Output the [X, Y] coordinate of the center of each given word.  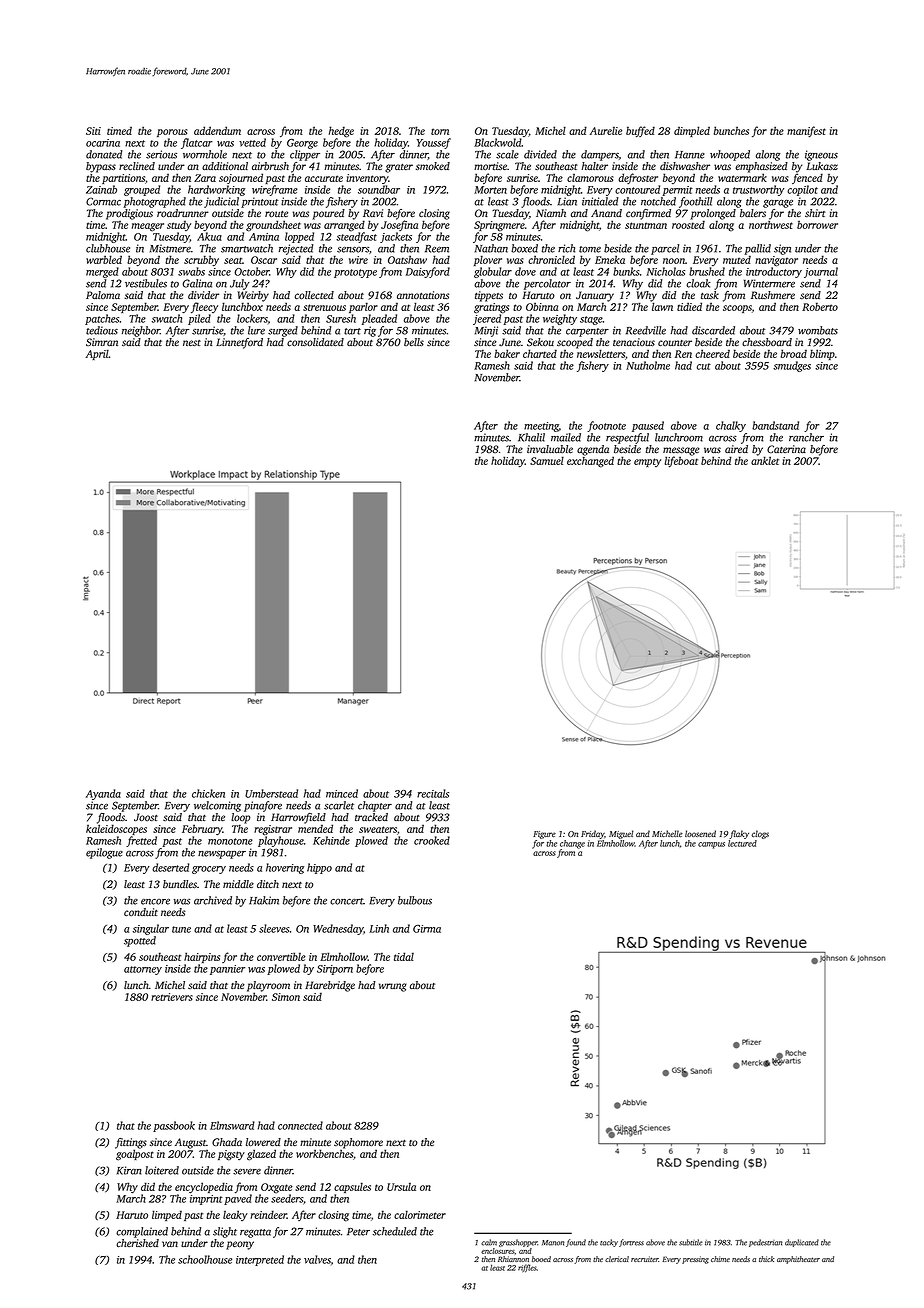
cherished [137, 1243]
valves [317, 1259]
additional [225, 166]
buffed [640, 131]
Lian [567, 201]
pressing [695, 1260]
